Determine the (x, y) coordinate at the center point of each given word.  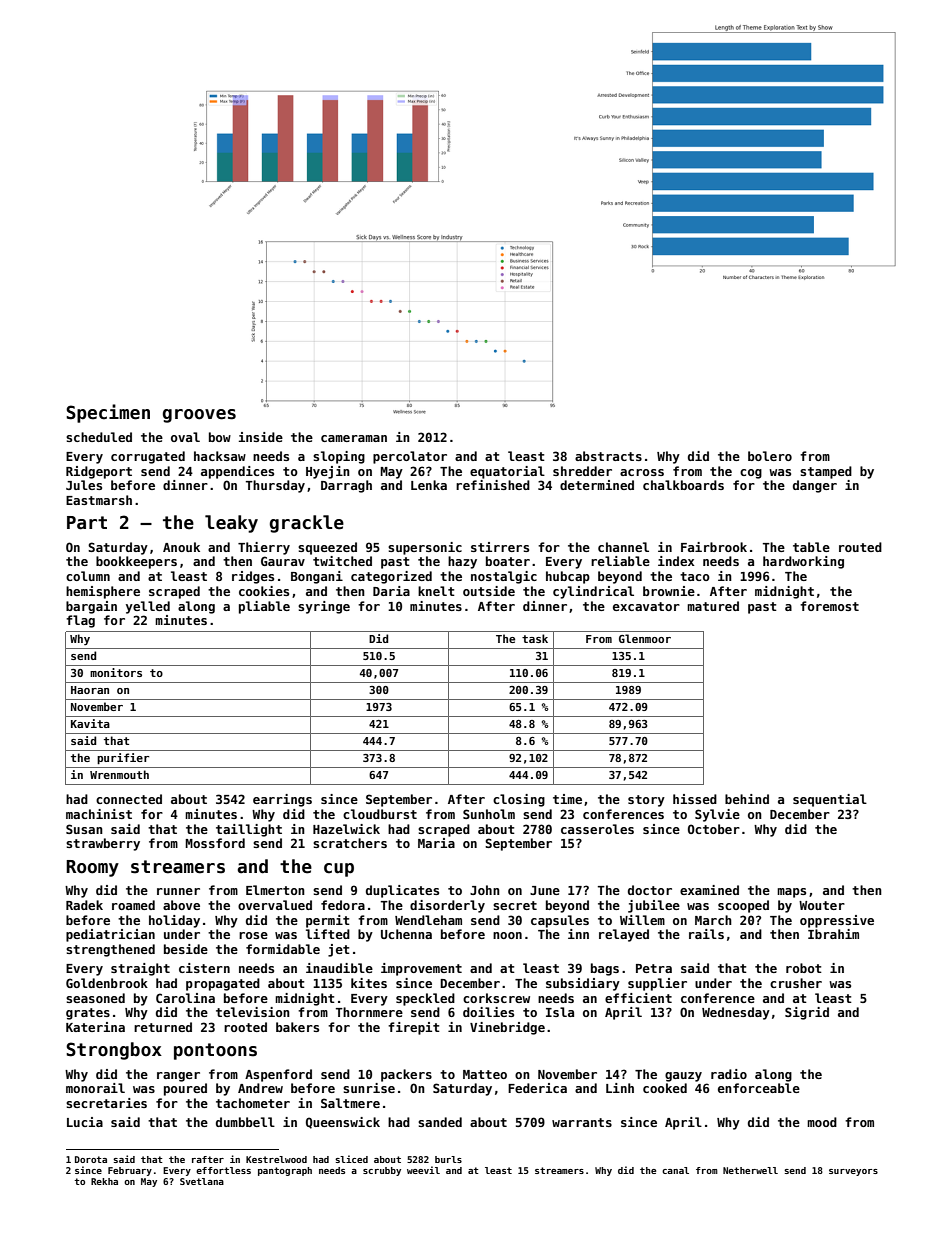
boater (508, 561)
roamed (133, 905)
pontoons (215, 1051)
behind (747, 799)
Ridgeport (99, 472)
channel (623, 547)
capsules (560, 921)
